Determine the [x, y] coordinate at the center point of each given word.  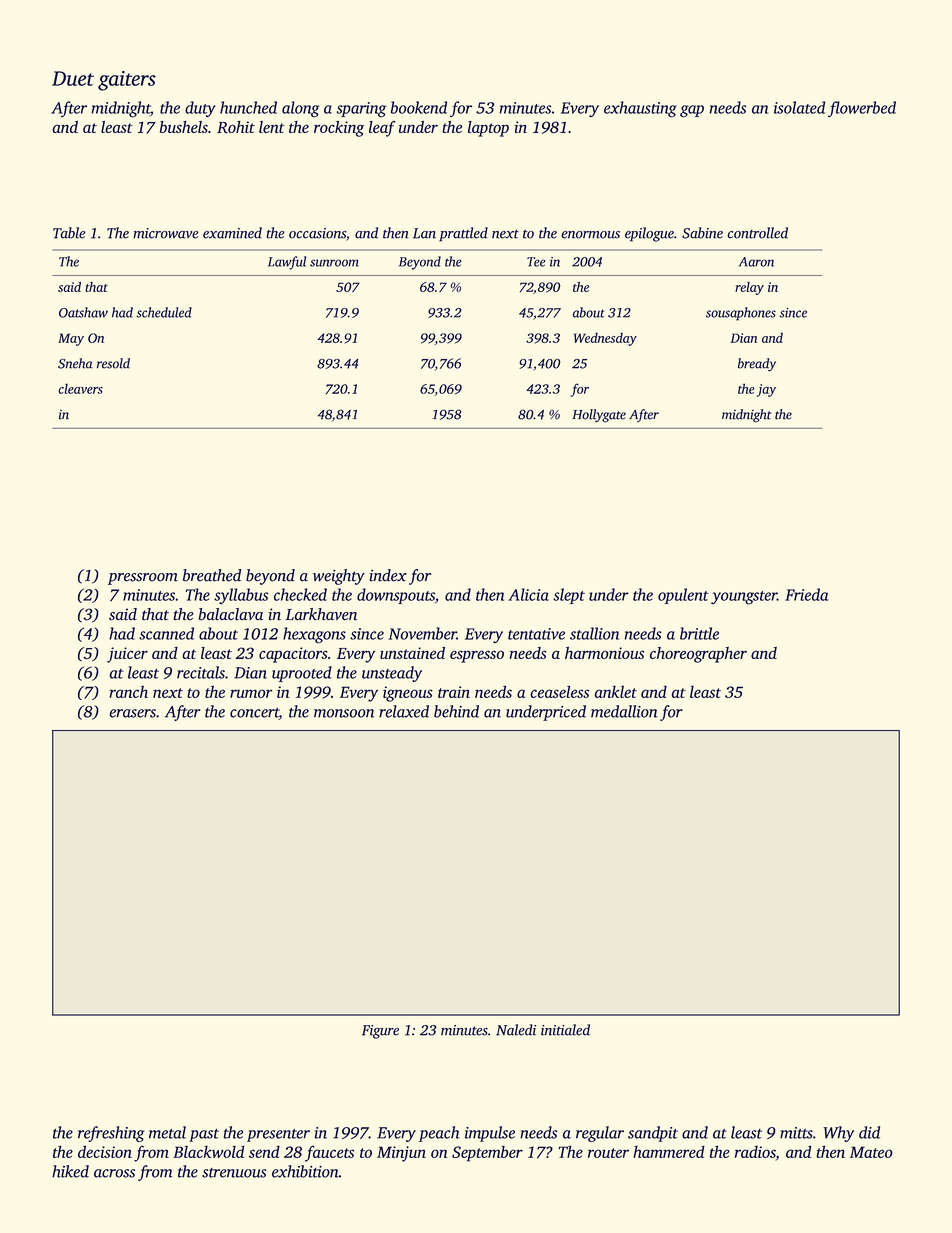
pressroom [143, 579]
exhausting [640, 109]
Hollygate [599, 416]
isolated [800, 107]
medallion [624, 711]
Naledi [516, 1030]
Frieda [806, 594]
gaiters [127, 81]
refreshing [111, 1134]
